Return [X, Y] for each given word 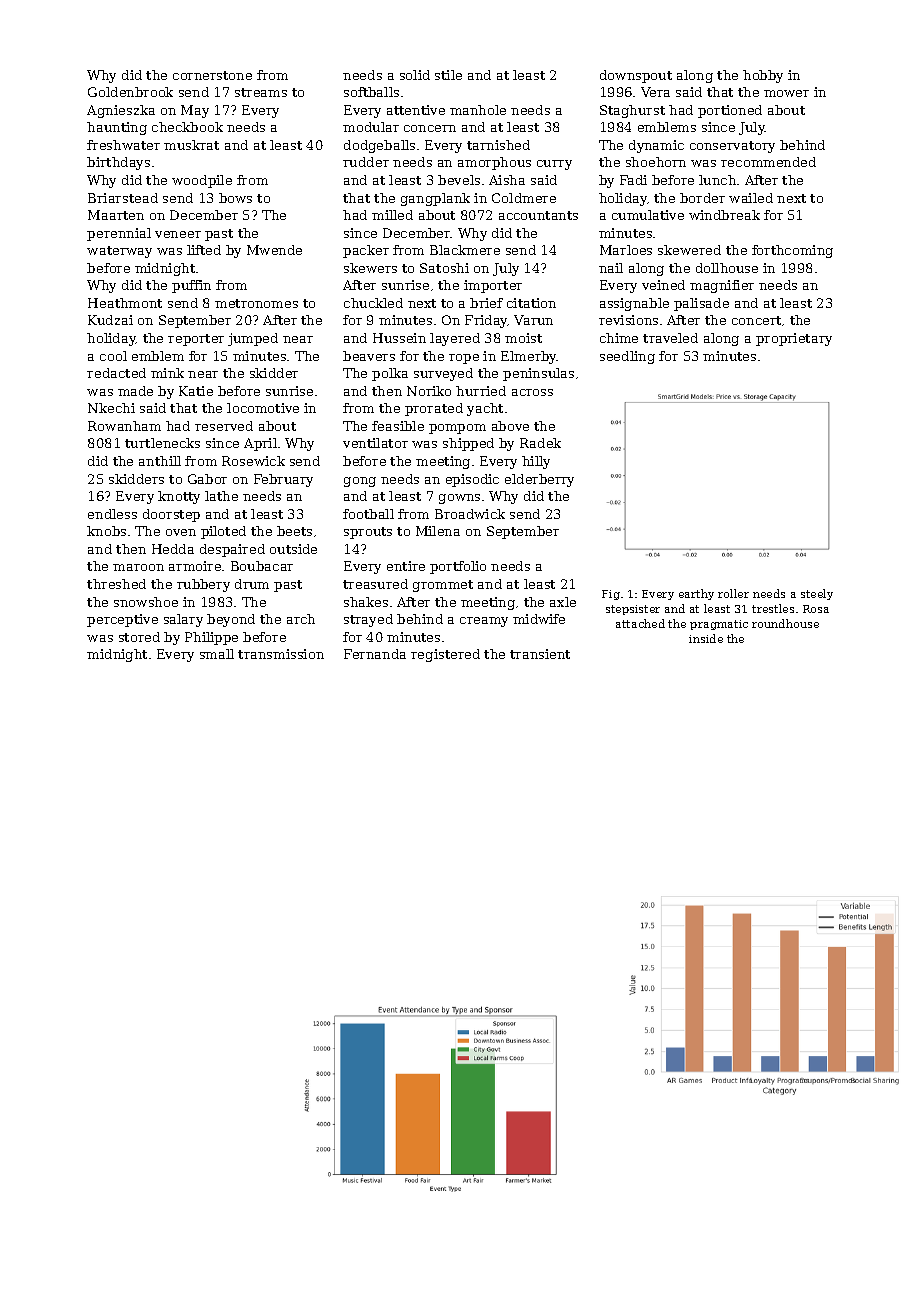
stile [448, 75]
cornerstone [212, 75]
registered [445, 655]
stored [139, 637]
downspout [636, 76]
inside [706, 638]
